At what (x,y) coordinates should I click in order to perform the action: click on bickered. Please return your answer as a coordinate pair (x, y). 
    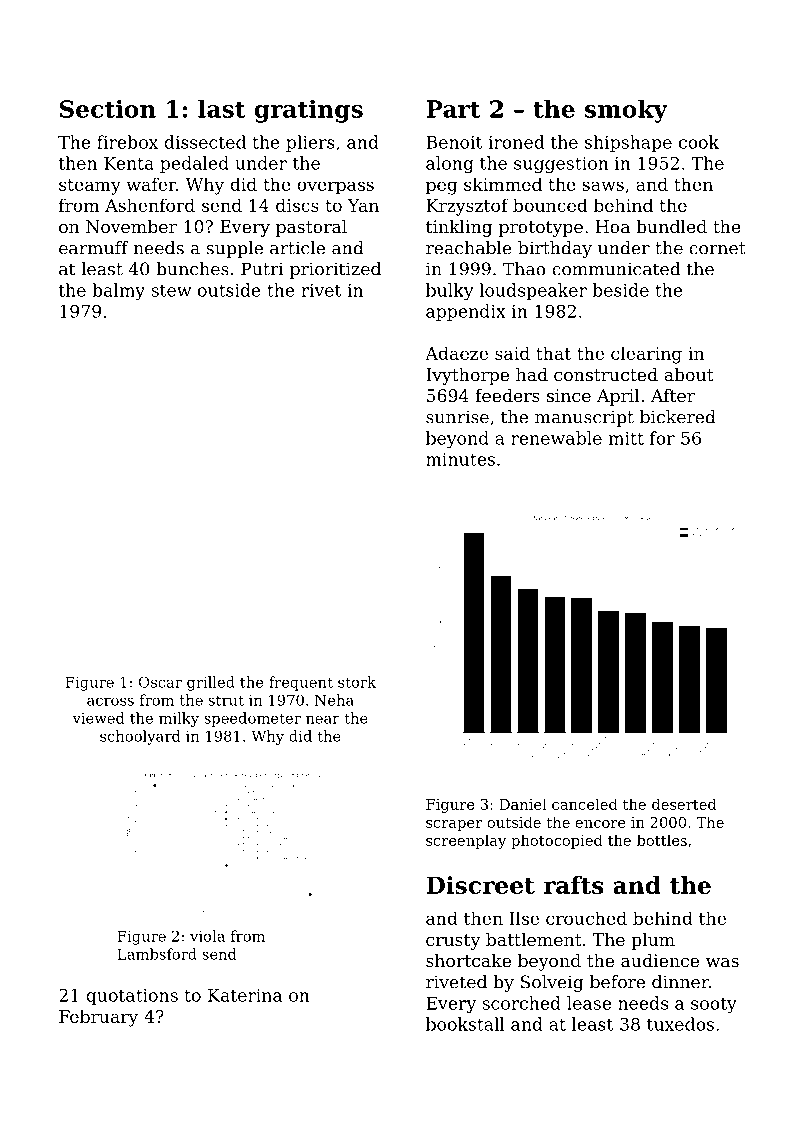
    Looking at the image, I should click on (678, 417).
